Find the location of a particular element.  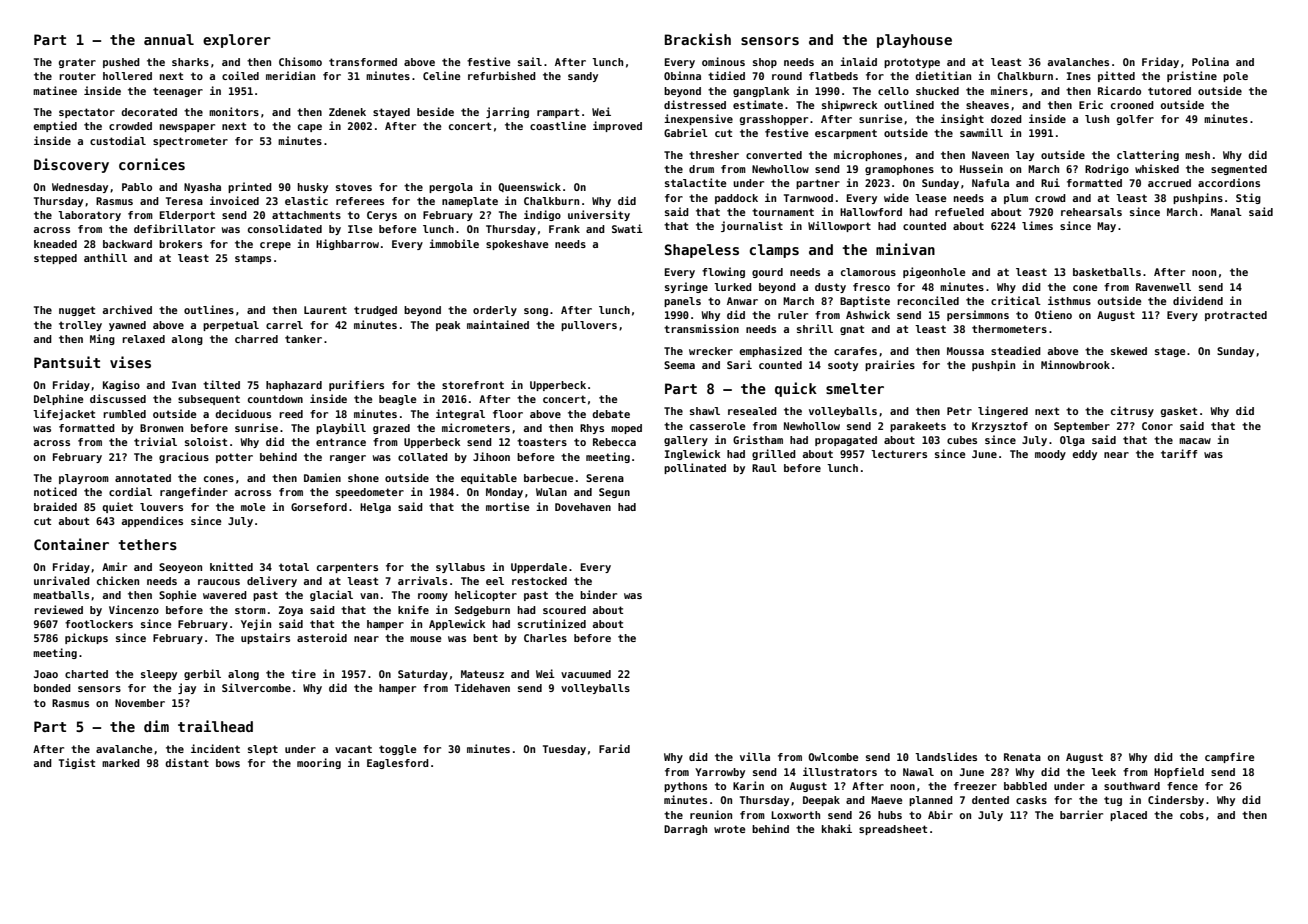

mesh is located at coordinates (1197, 155).
